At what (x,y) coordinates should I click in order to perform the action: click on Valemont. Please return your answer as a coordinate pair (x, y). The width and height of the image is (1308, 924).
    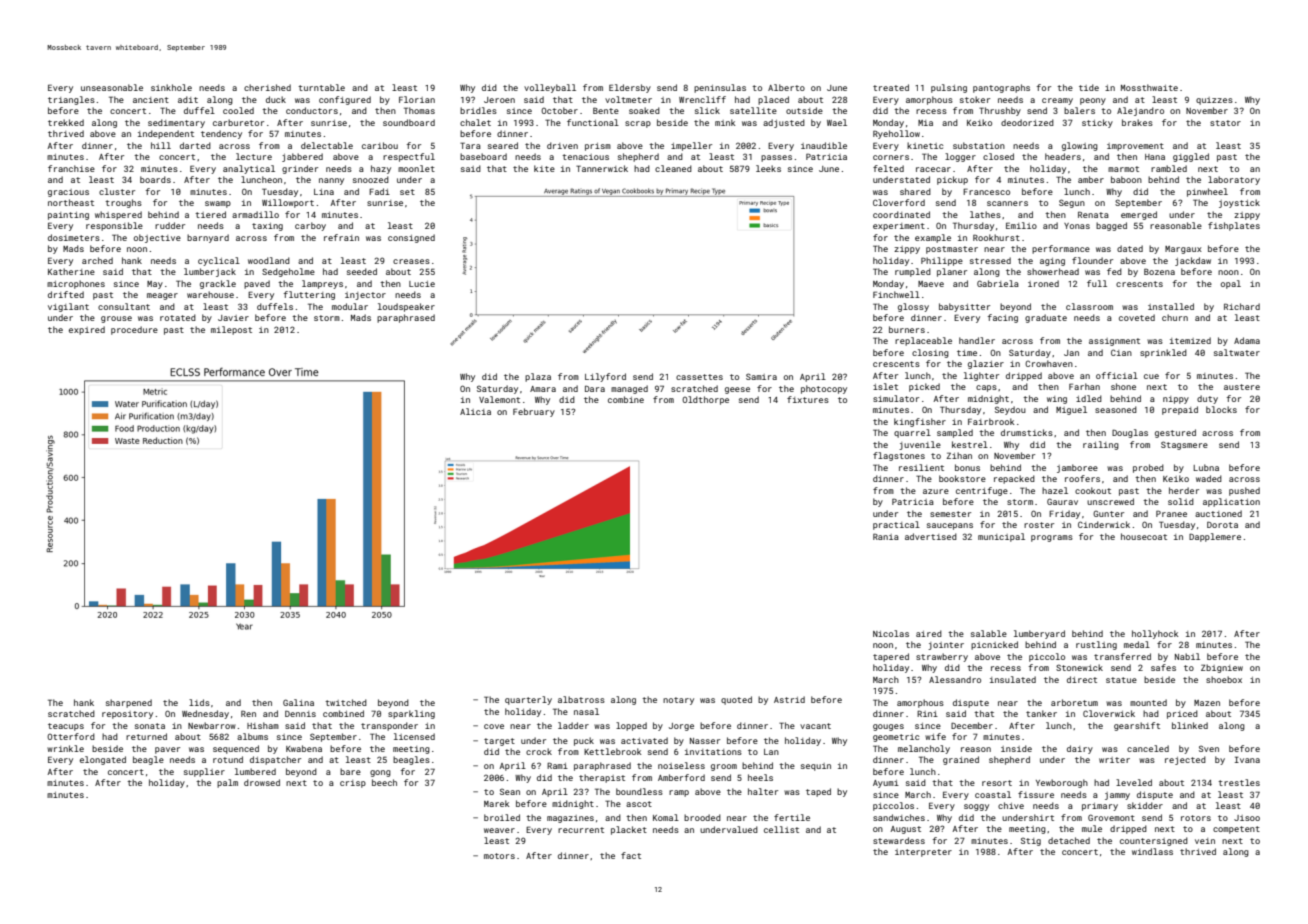
    Looking at the image, I should click on (499, 399).
